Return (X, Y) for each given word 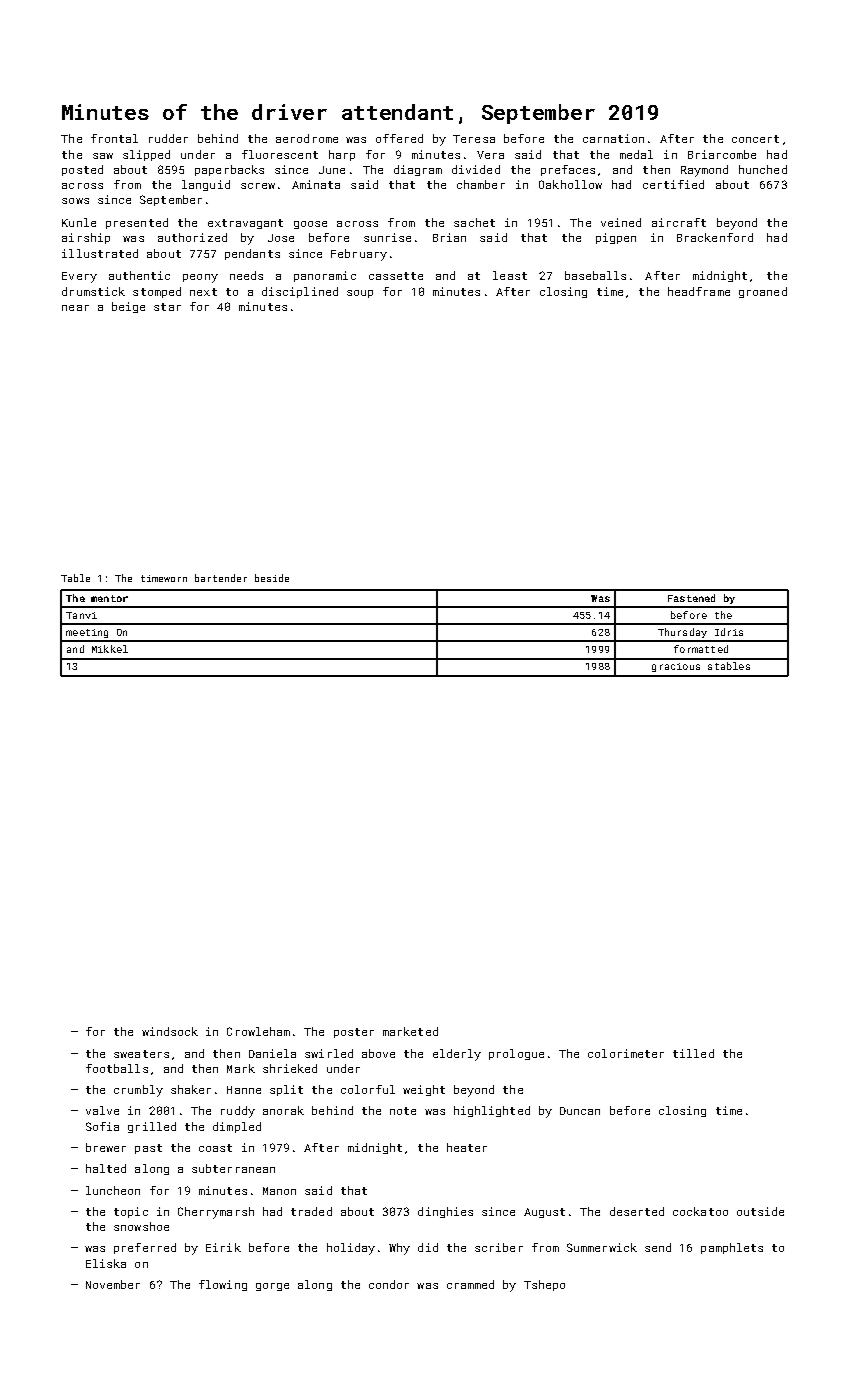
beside (272, 578)
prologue (516, 1054)
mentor (109, 598)
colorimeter (626, 1053)
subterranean (233, 1168)
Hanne (244, 1090)
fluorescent (280, 154)
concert (755, 139)
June (332, 170)
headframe (699, 291)
